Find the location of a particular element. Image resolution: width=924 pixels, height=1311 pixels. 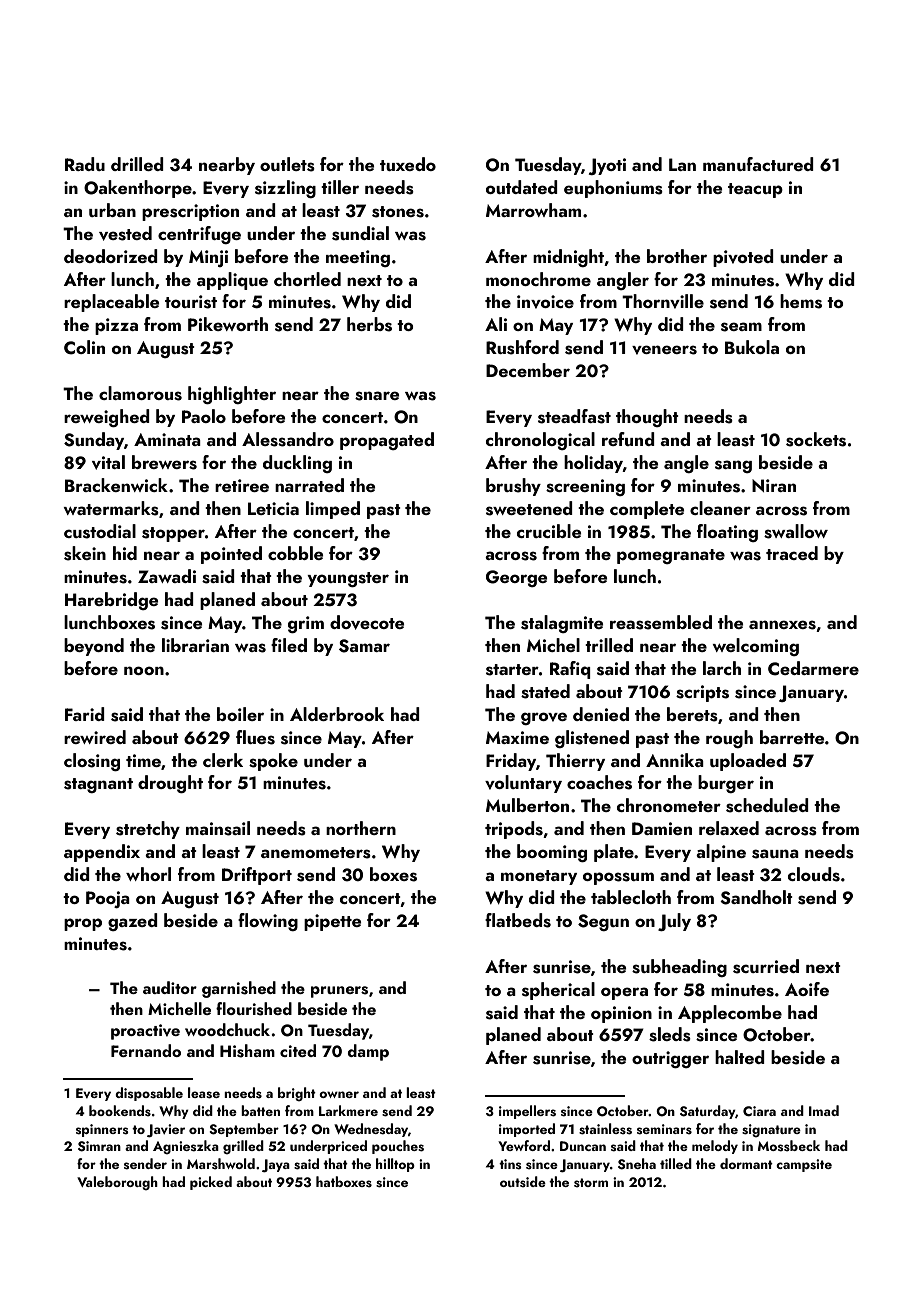

youngster is located at coordinates (348, 579).
